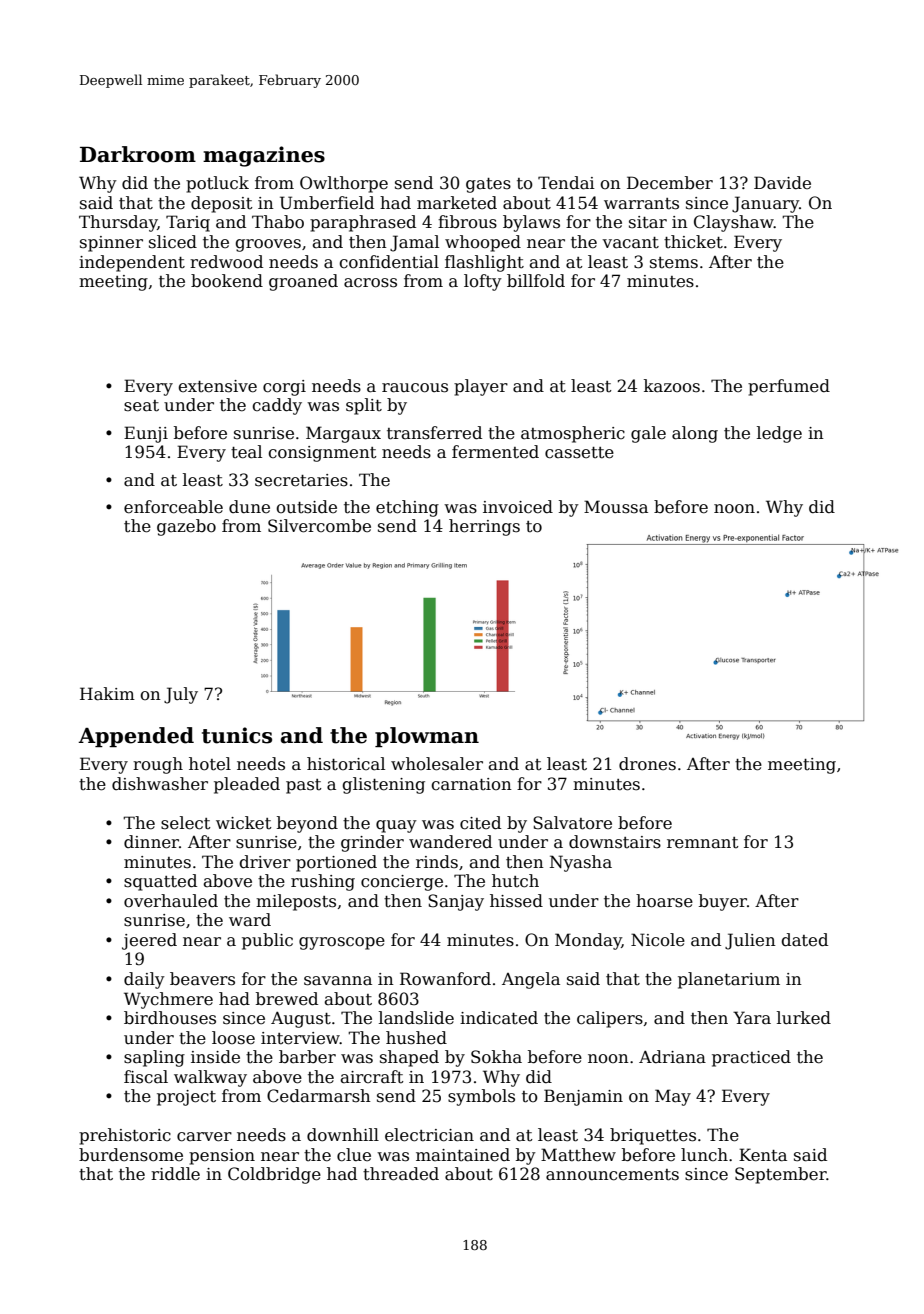 This screenshot has width=924, height=1314. What do you see at coordinates (782, 183) in the screenshot?
I see `Davide` at bounding box center [782, 183].
